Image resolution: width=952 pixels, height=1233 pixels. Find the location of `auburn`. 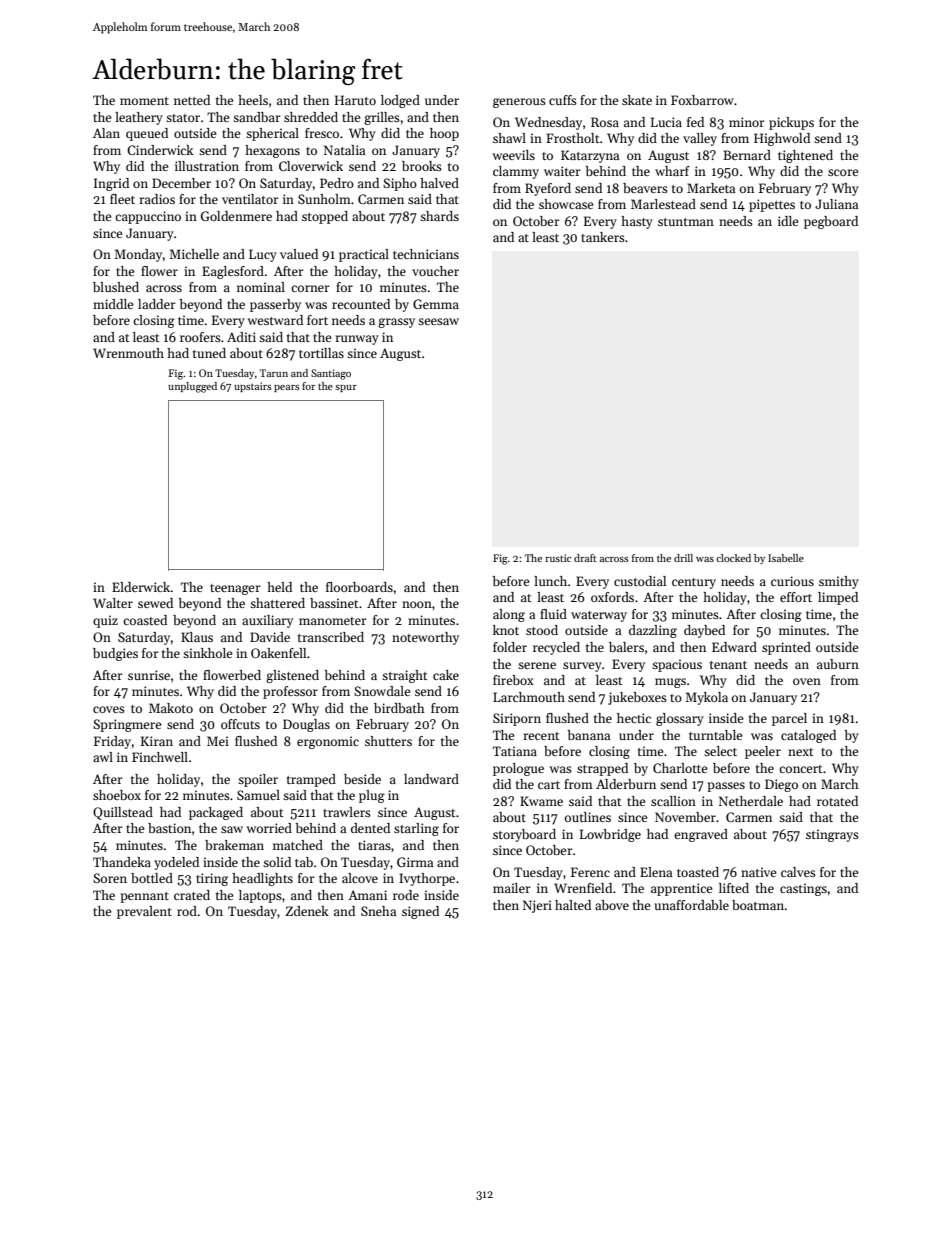

auburn is located at coordinates (838, 664).
